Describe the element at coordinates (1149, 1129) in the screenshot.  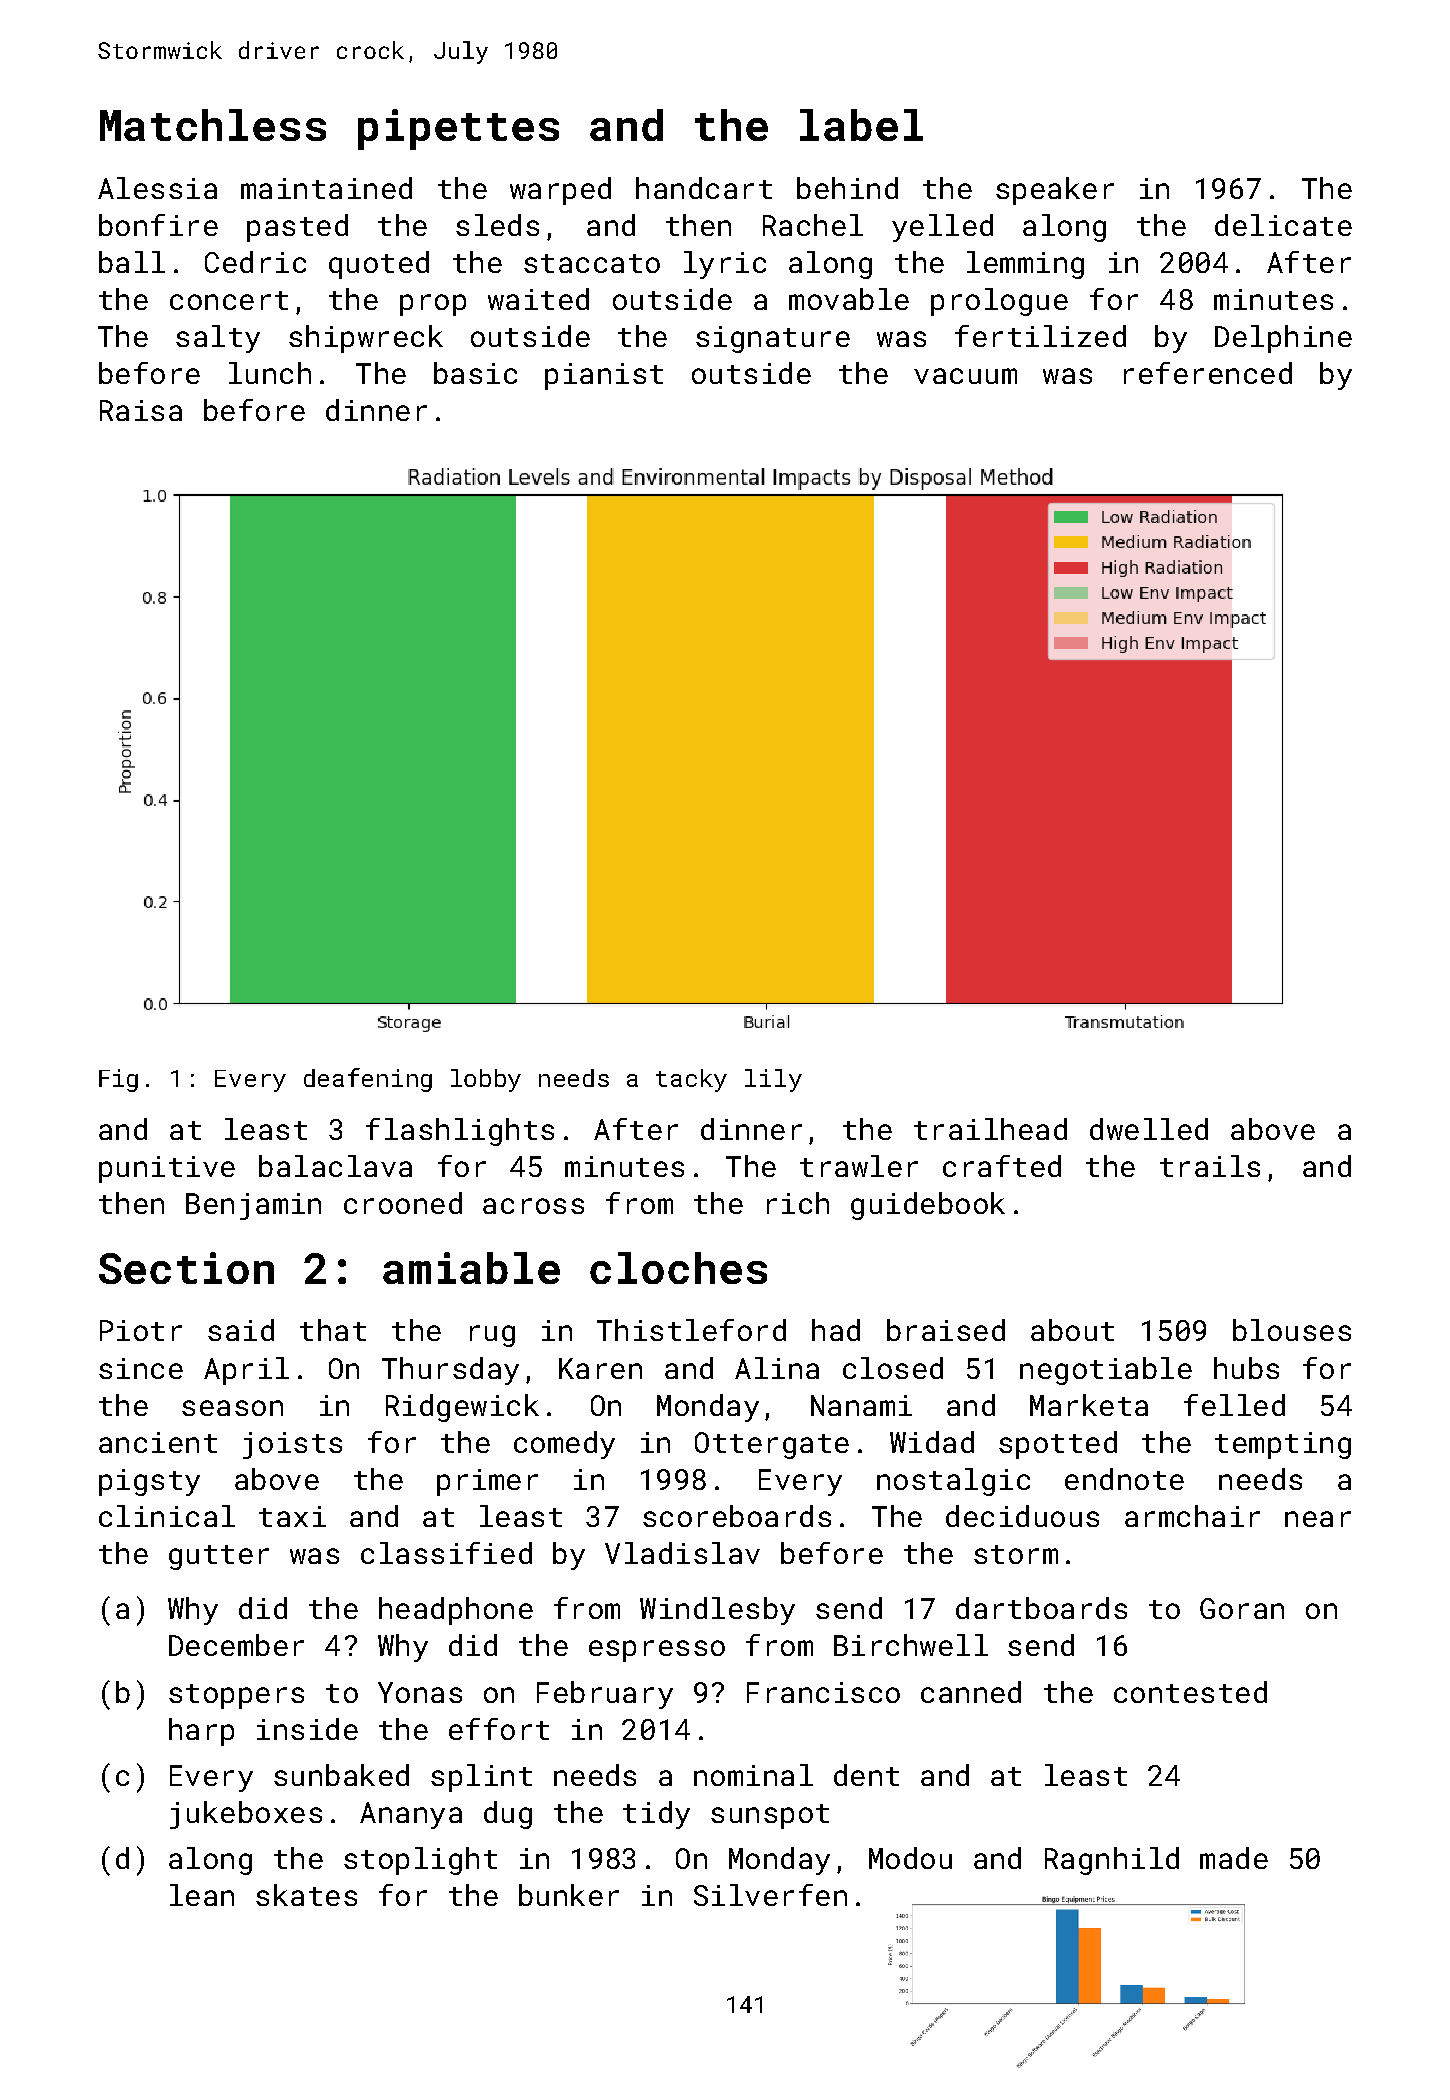
I see `dwelled` at that location.
